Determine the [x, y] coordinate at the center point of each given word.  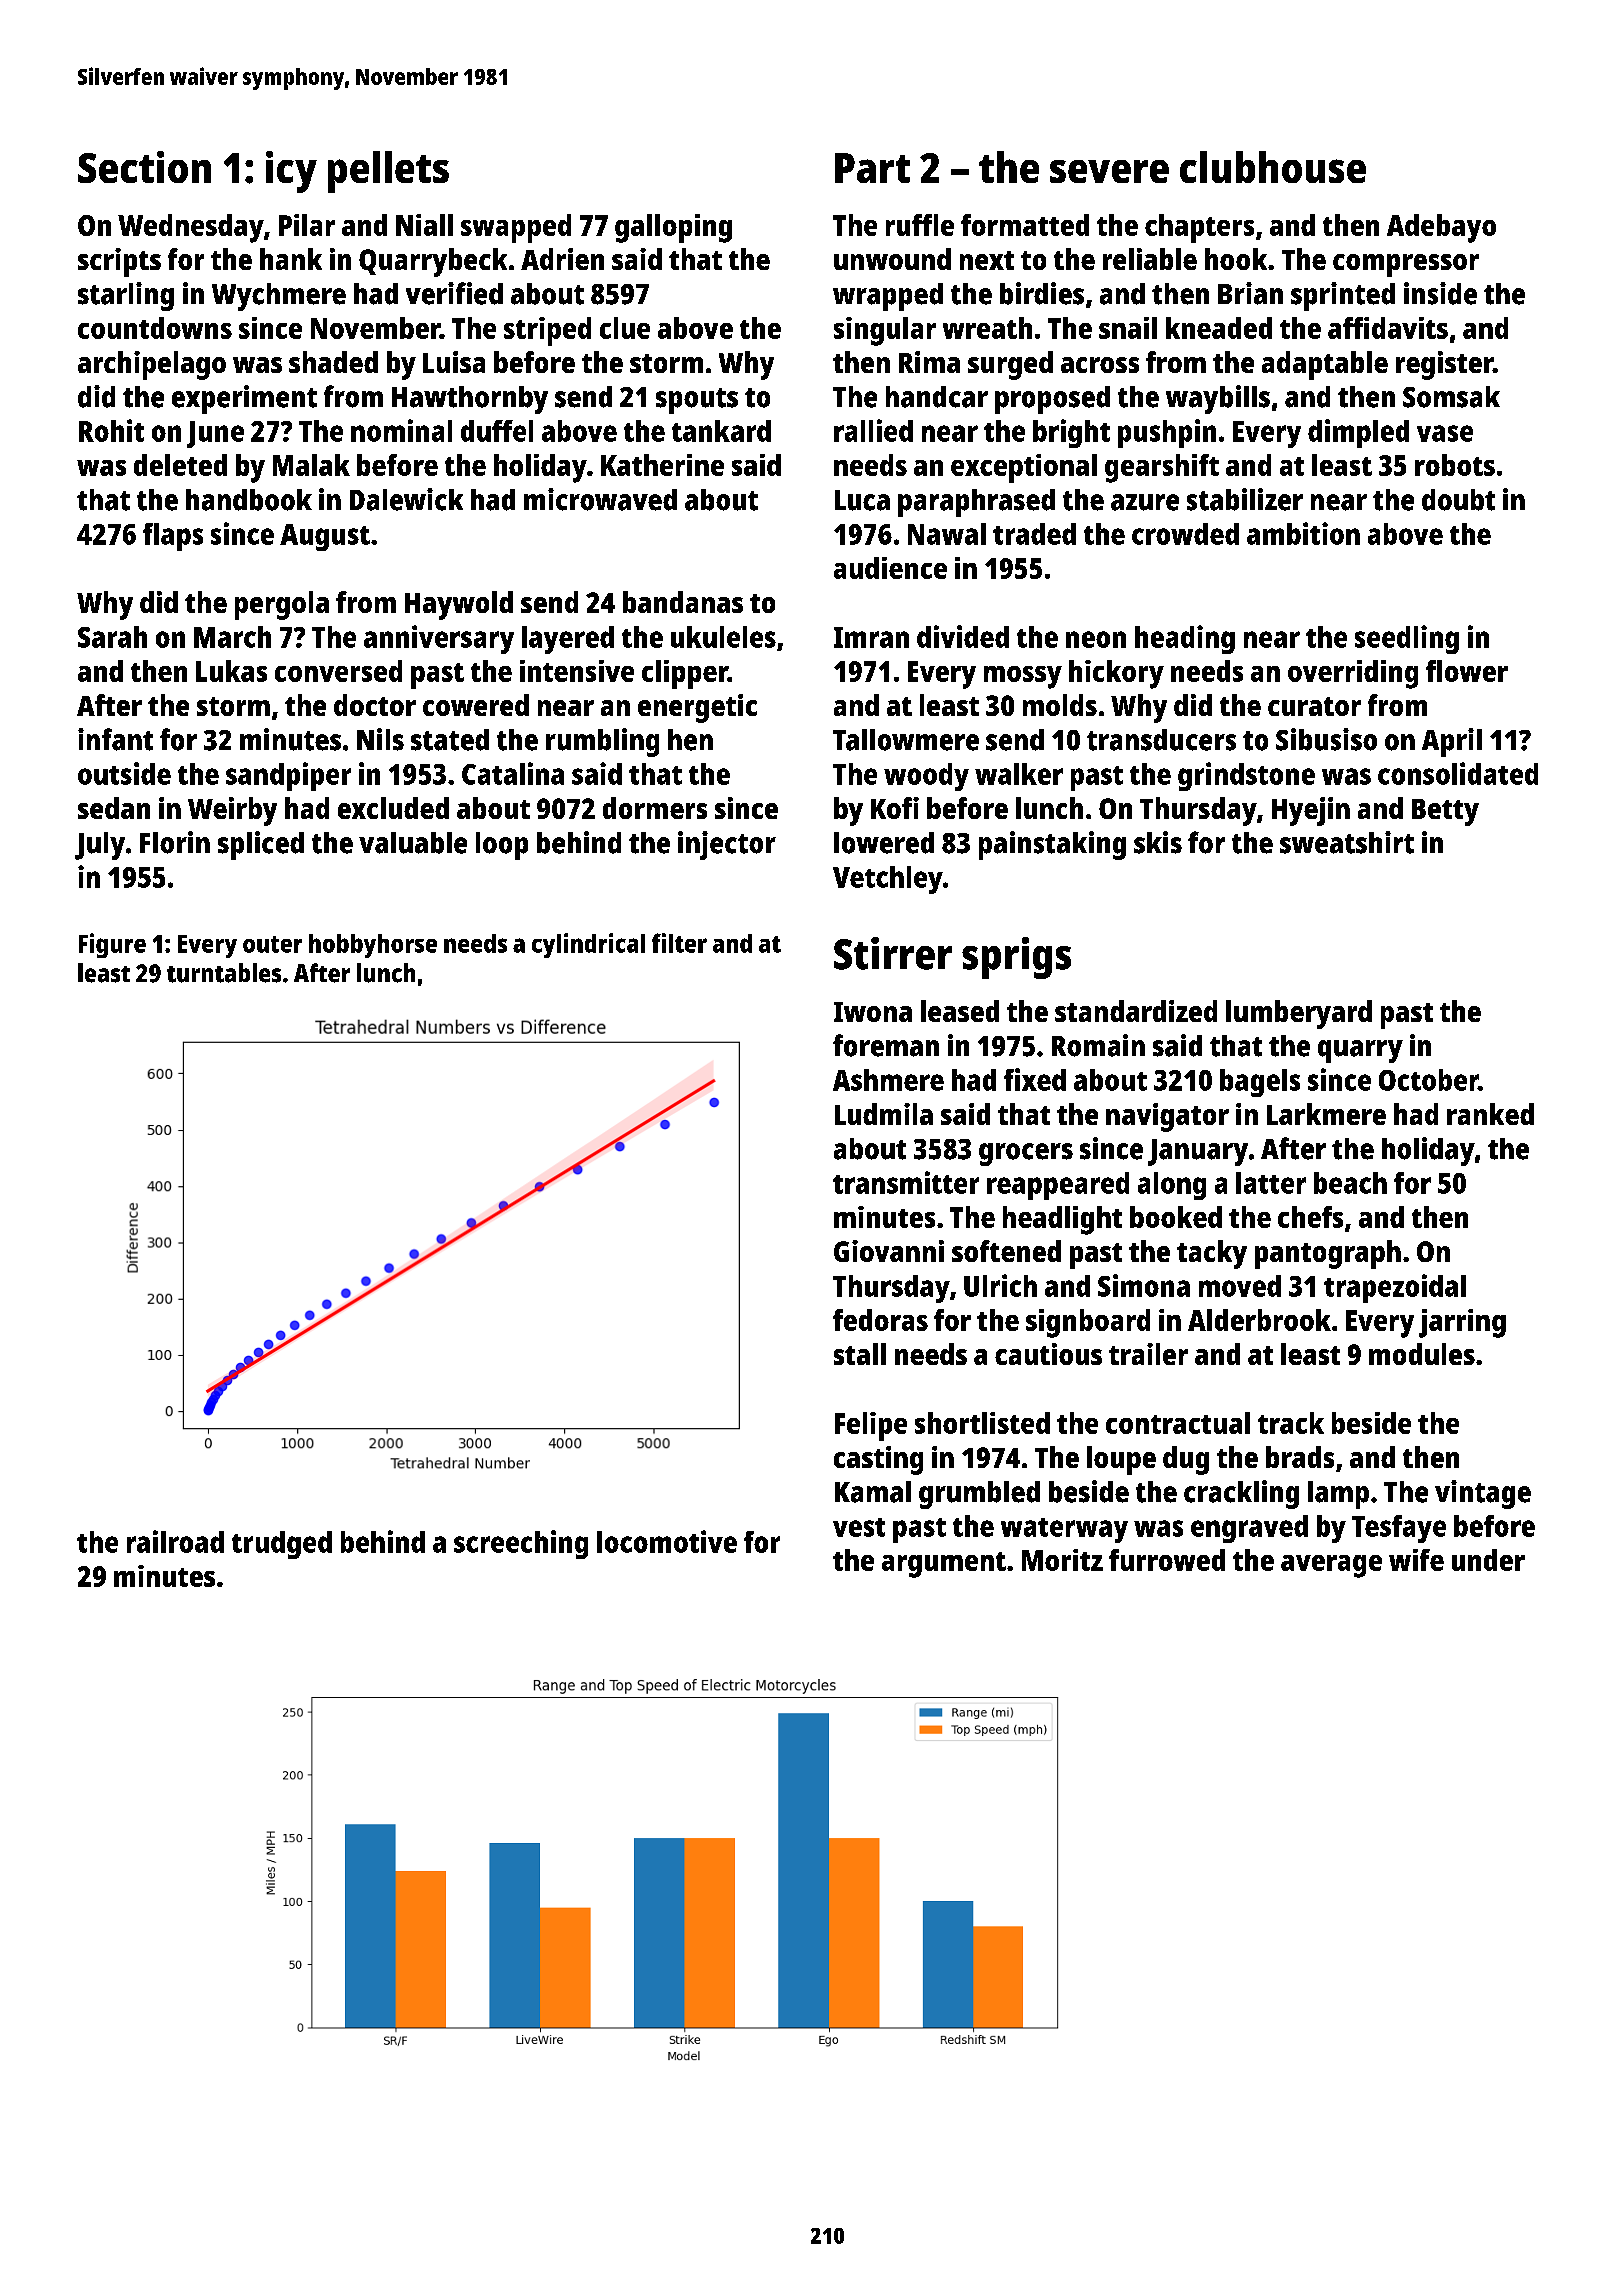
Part [872, 168]
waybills [1218, 399]
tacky [1212, 1254]
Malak [311, 465]
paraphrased [976, 503]
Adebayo [1441, 228]
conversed [338, 671]
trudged [282, 1545]
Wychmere [279, 297]
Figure [112, 945]
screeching [521, 1544]
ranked [1490, 1114]
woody [926, 777]
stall [860, 1354]
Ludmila [884, 1114]
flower [1467, 671]
